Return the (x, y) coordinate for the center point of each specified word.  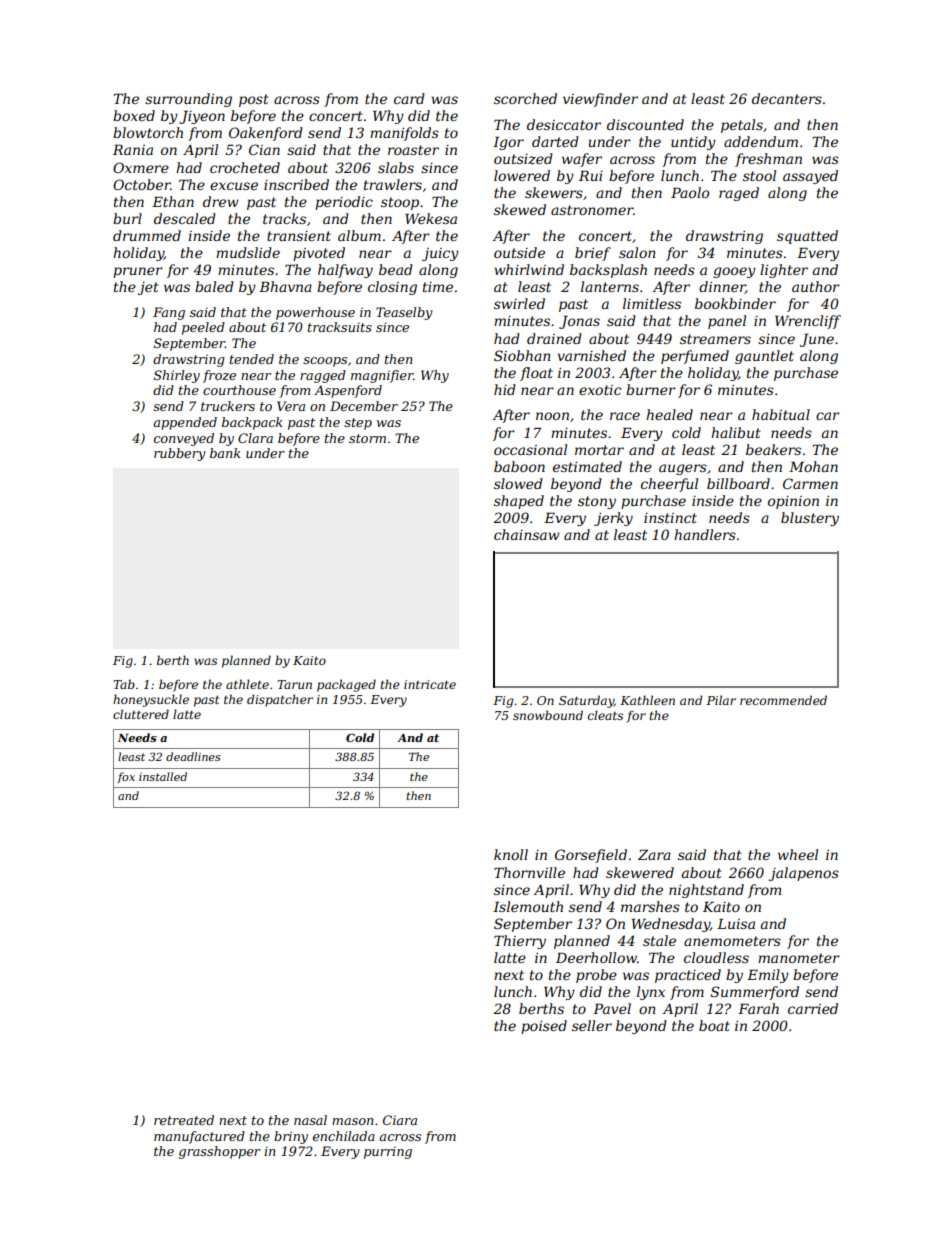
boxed (134, 115)
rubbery (180, 454)
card (409, 98)
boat (714, 1025)
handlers (705, 534)
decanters (787, 98)
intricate (430, 684)
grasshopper (220, 1152)
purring (388, 1152)
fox (126, 777)
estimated (587, 466)
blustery (810, 519)
